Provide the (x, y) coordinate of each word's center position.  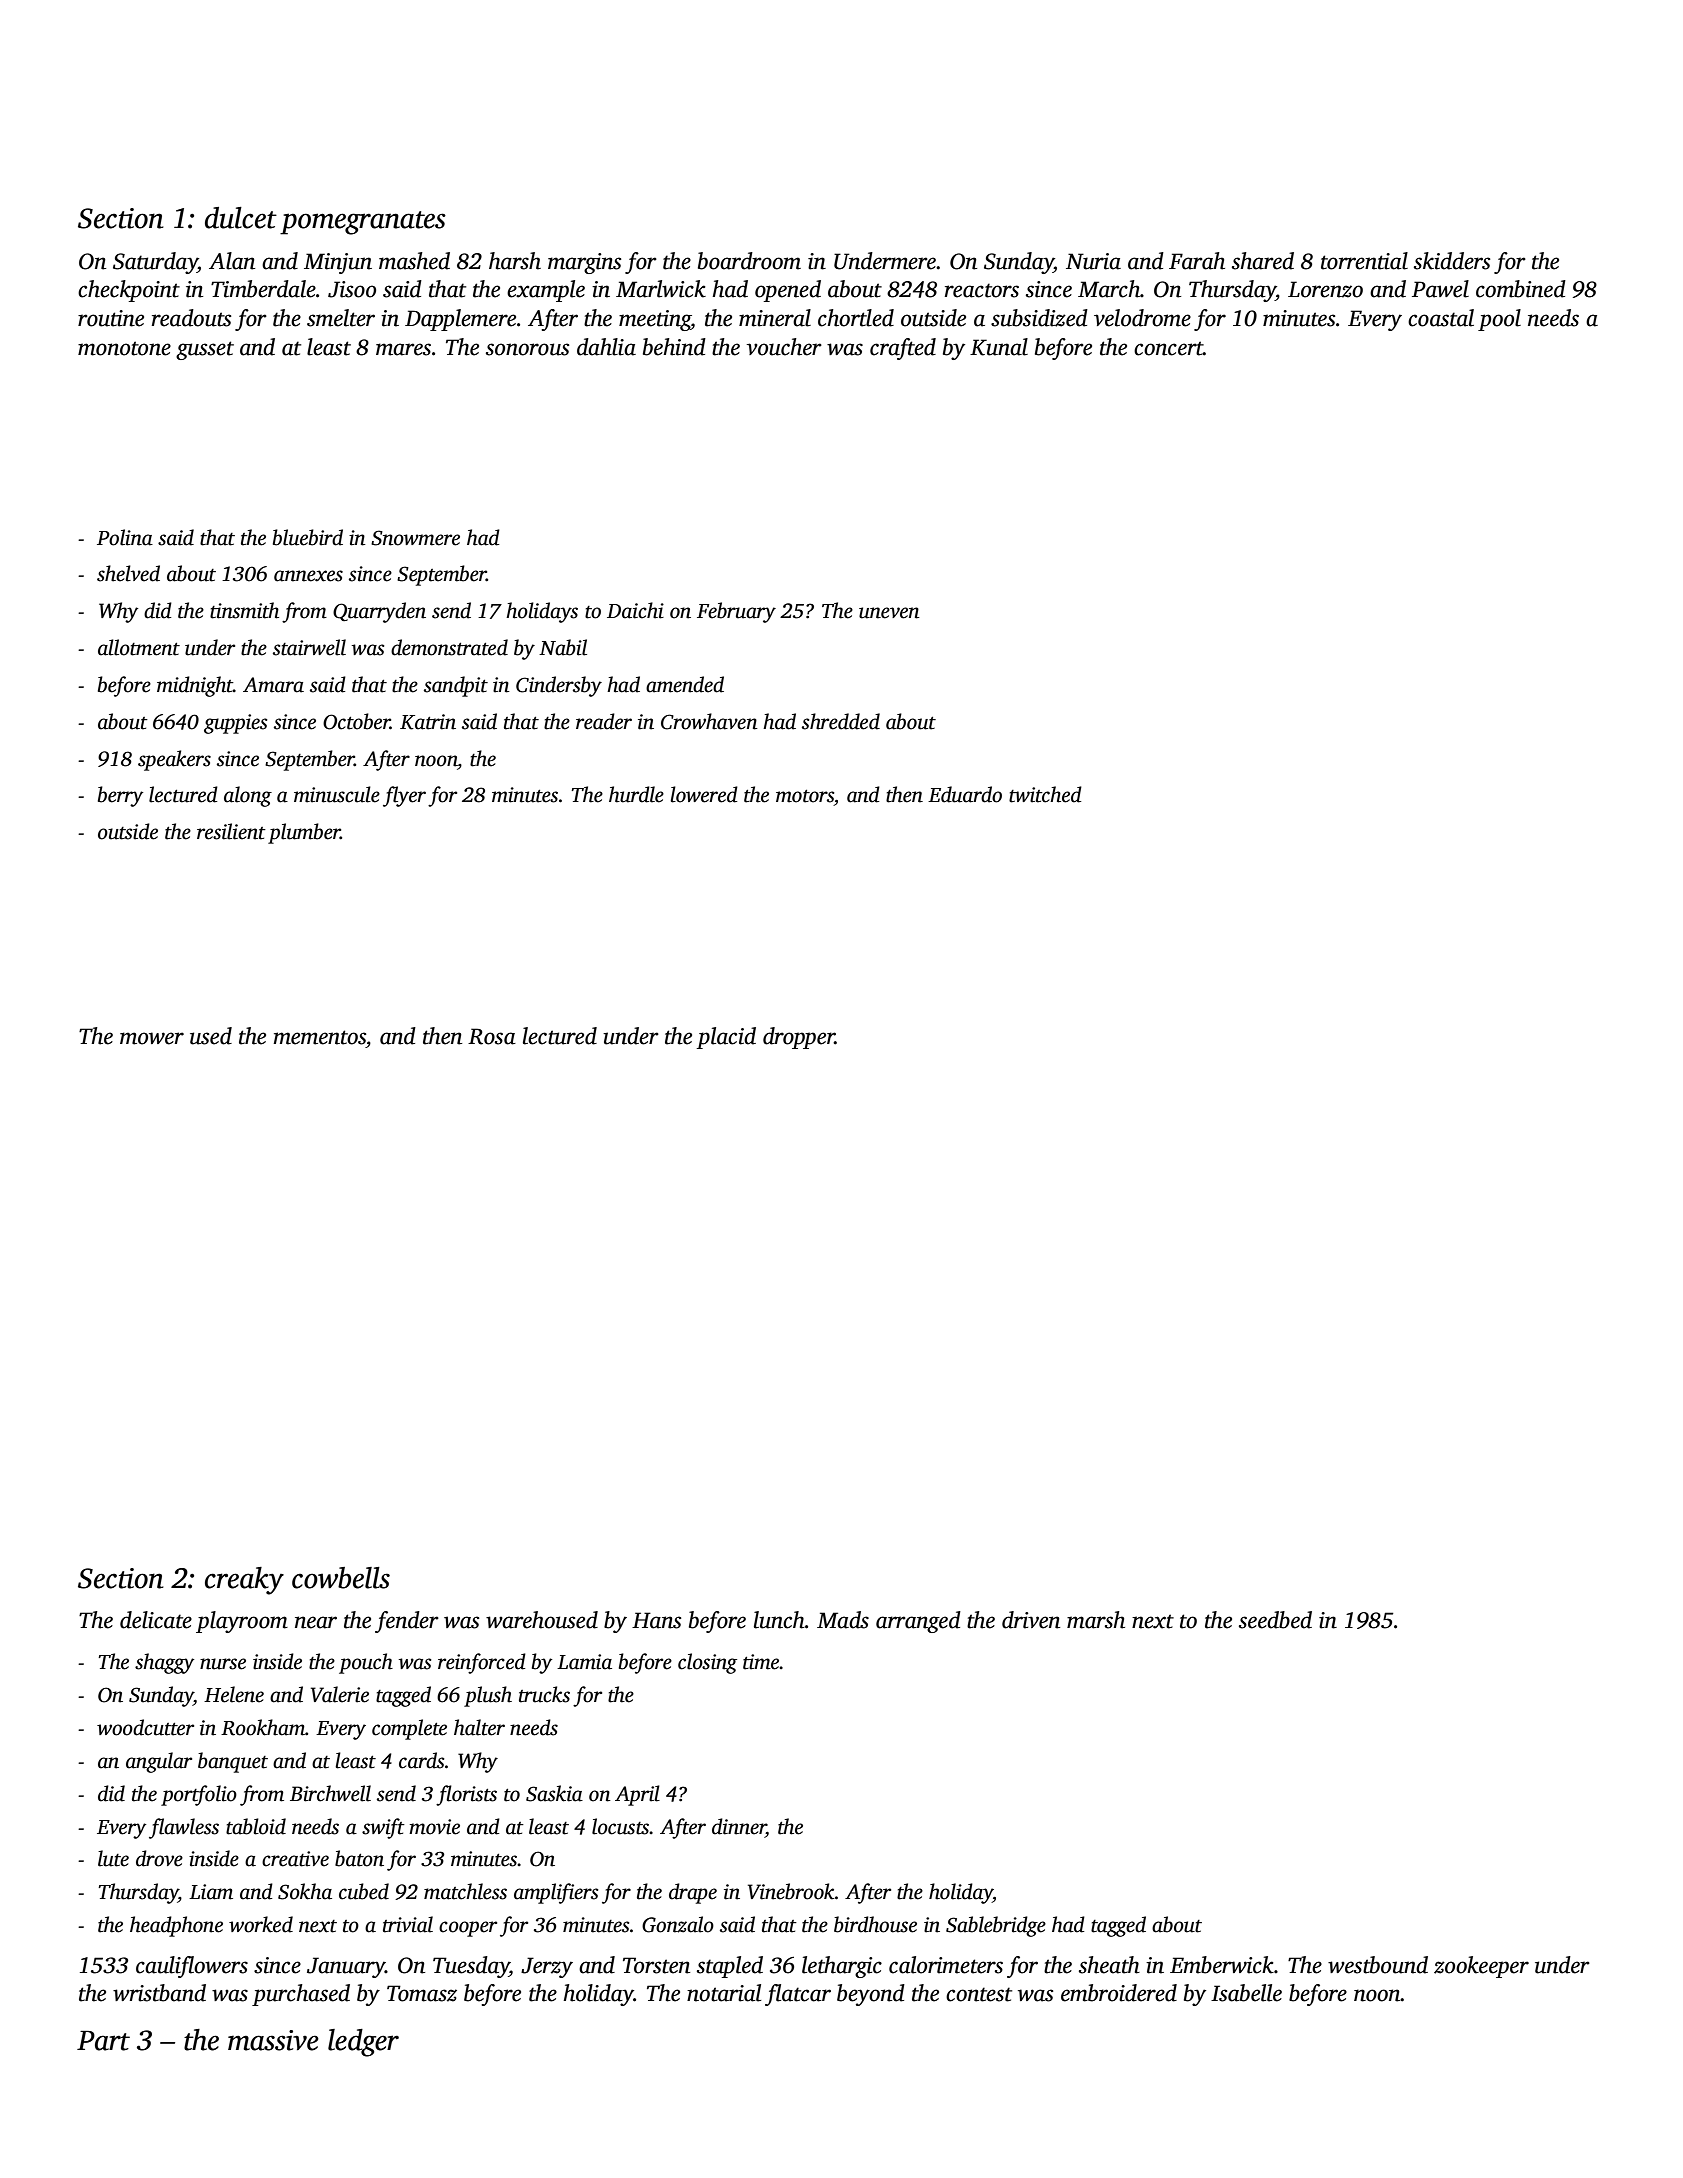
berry (120, 796)
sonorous (527, 349)
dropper (799, 1038)
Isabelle (1246, 1993)
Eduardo (965, 794)
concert (1168, 348)
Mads (843, 1620)
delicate (156, 1620)
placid (726, 1038)
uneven (889, 613)
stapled (730, 1967)
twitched (1045, 794)
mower (152, 1038)
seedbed (1275, 1620)
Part (103, 2041)
